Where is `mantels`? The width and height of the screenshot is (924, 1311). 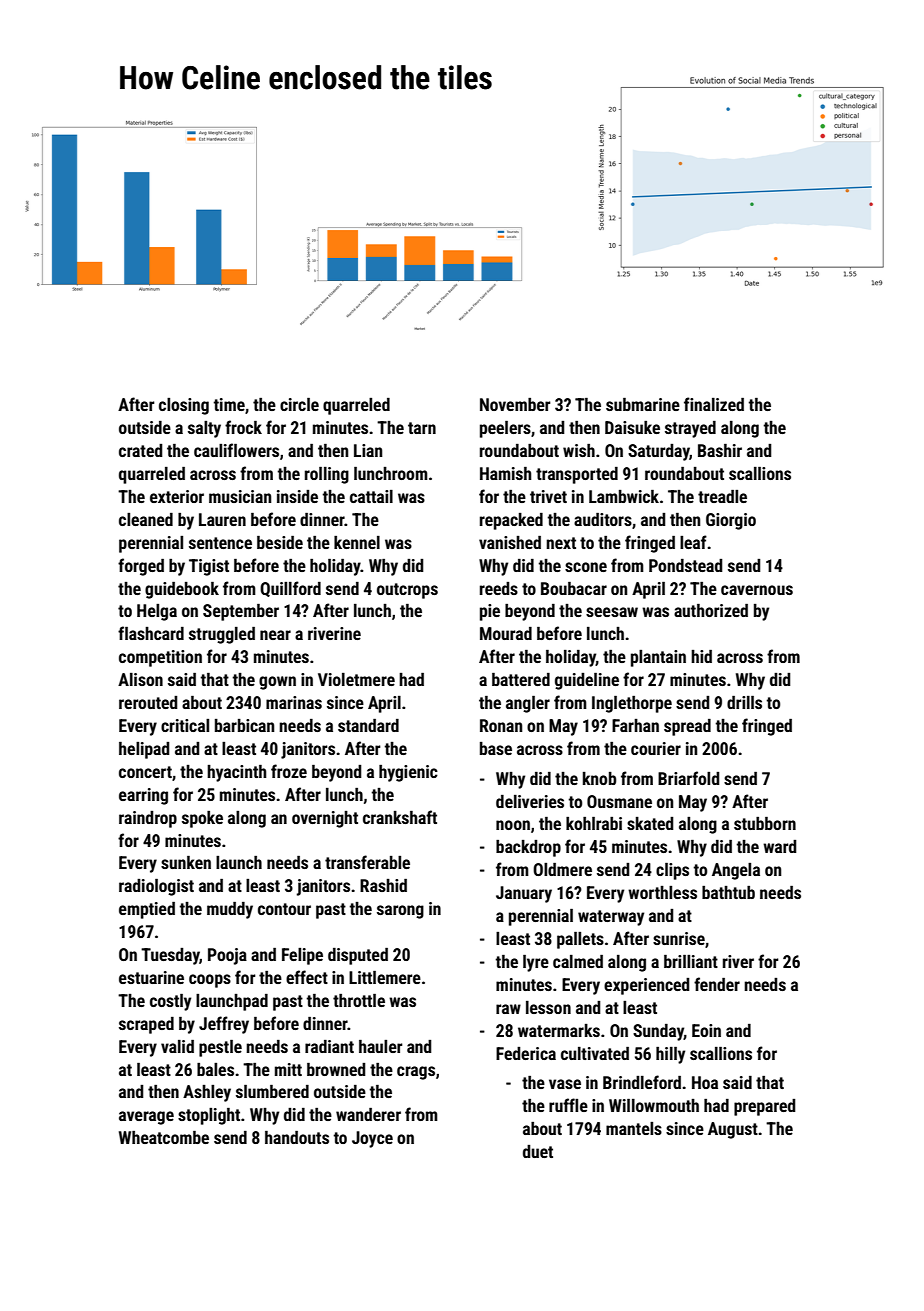
mantels is located at coordinates (634, 1128).
